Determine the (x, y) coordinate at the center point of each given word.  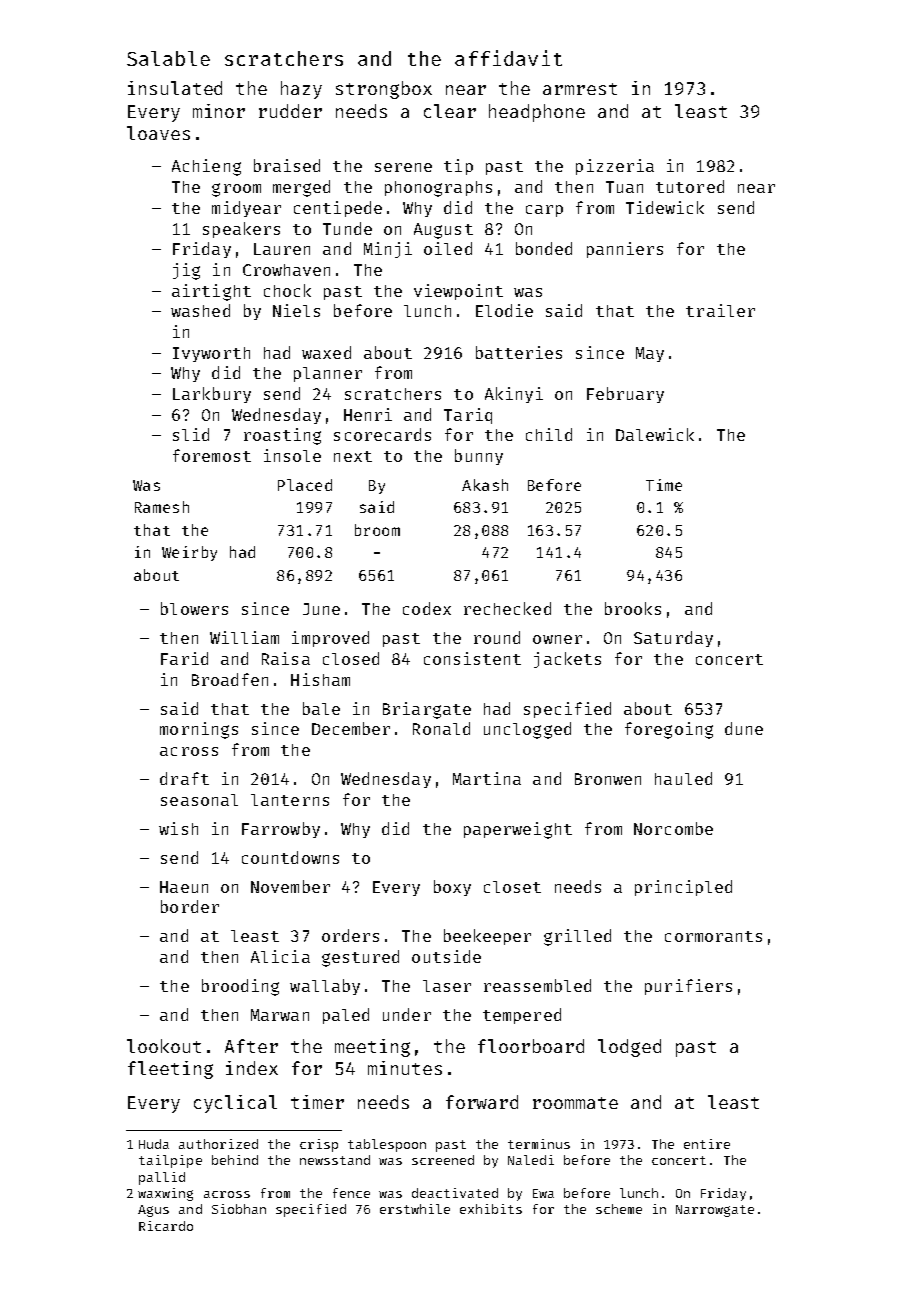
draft (184, 778)
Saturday (673, 639)
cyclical (235, 1104)
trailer (720, 310)
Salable (168, 58)
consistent (472, 658)
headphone (537, 113)
